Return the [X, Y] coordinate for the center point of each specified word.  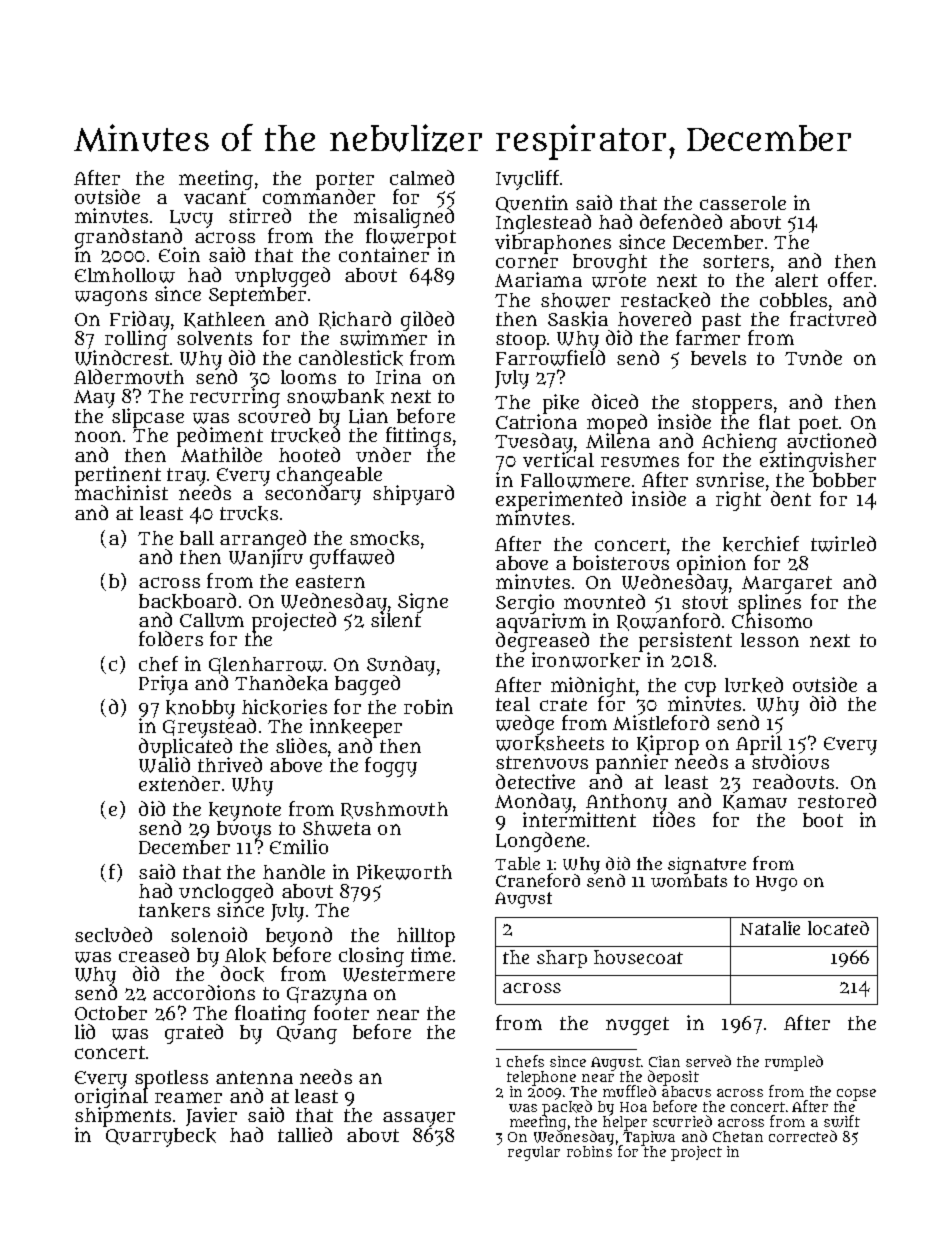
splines [769, 604]
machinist [121, 493]
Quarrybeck [161, 1137]
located [838, 928]
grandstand [130, 238]
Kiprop [668, 745]
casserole [743, 203]
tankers [174, 910]
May [94, 399]
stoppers [732, 405]
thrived [230, 764]
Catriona [536, 421]
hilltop [426, 937]
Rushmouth [394, 810]
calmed [422, 177]
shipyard [413, 495]
